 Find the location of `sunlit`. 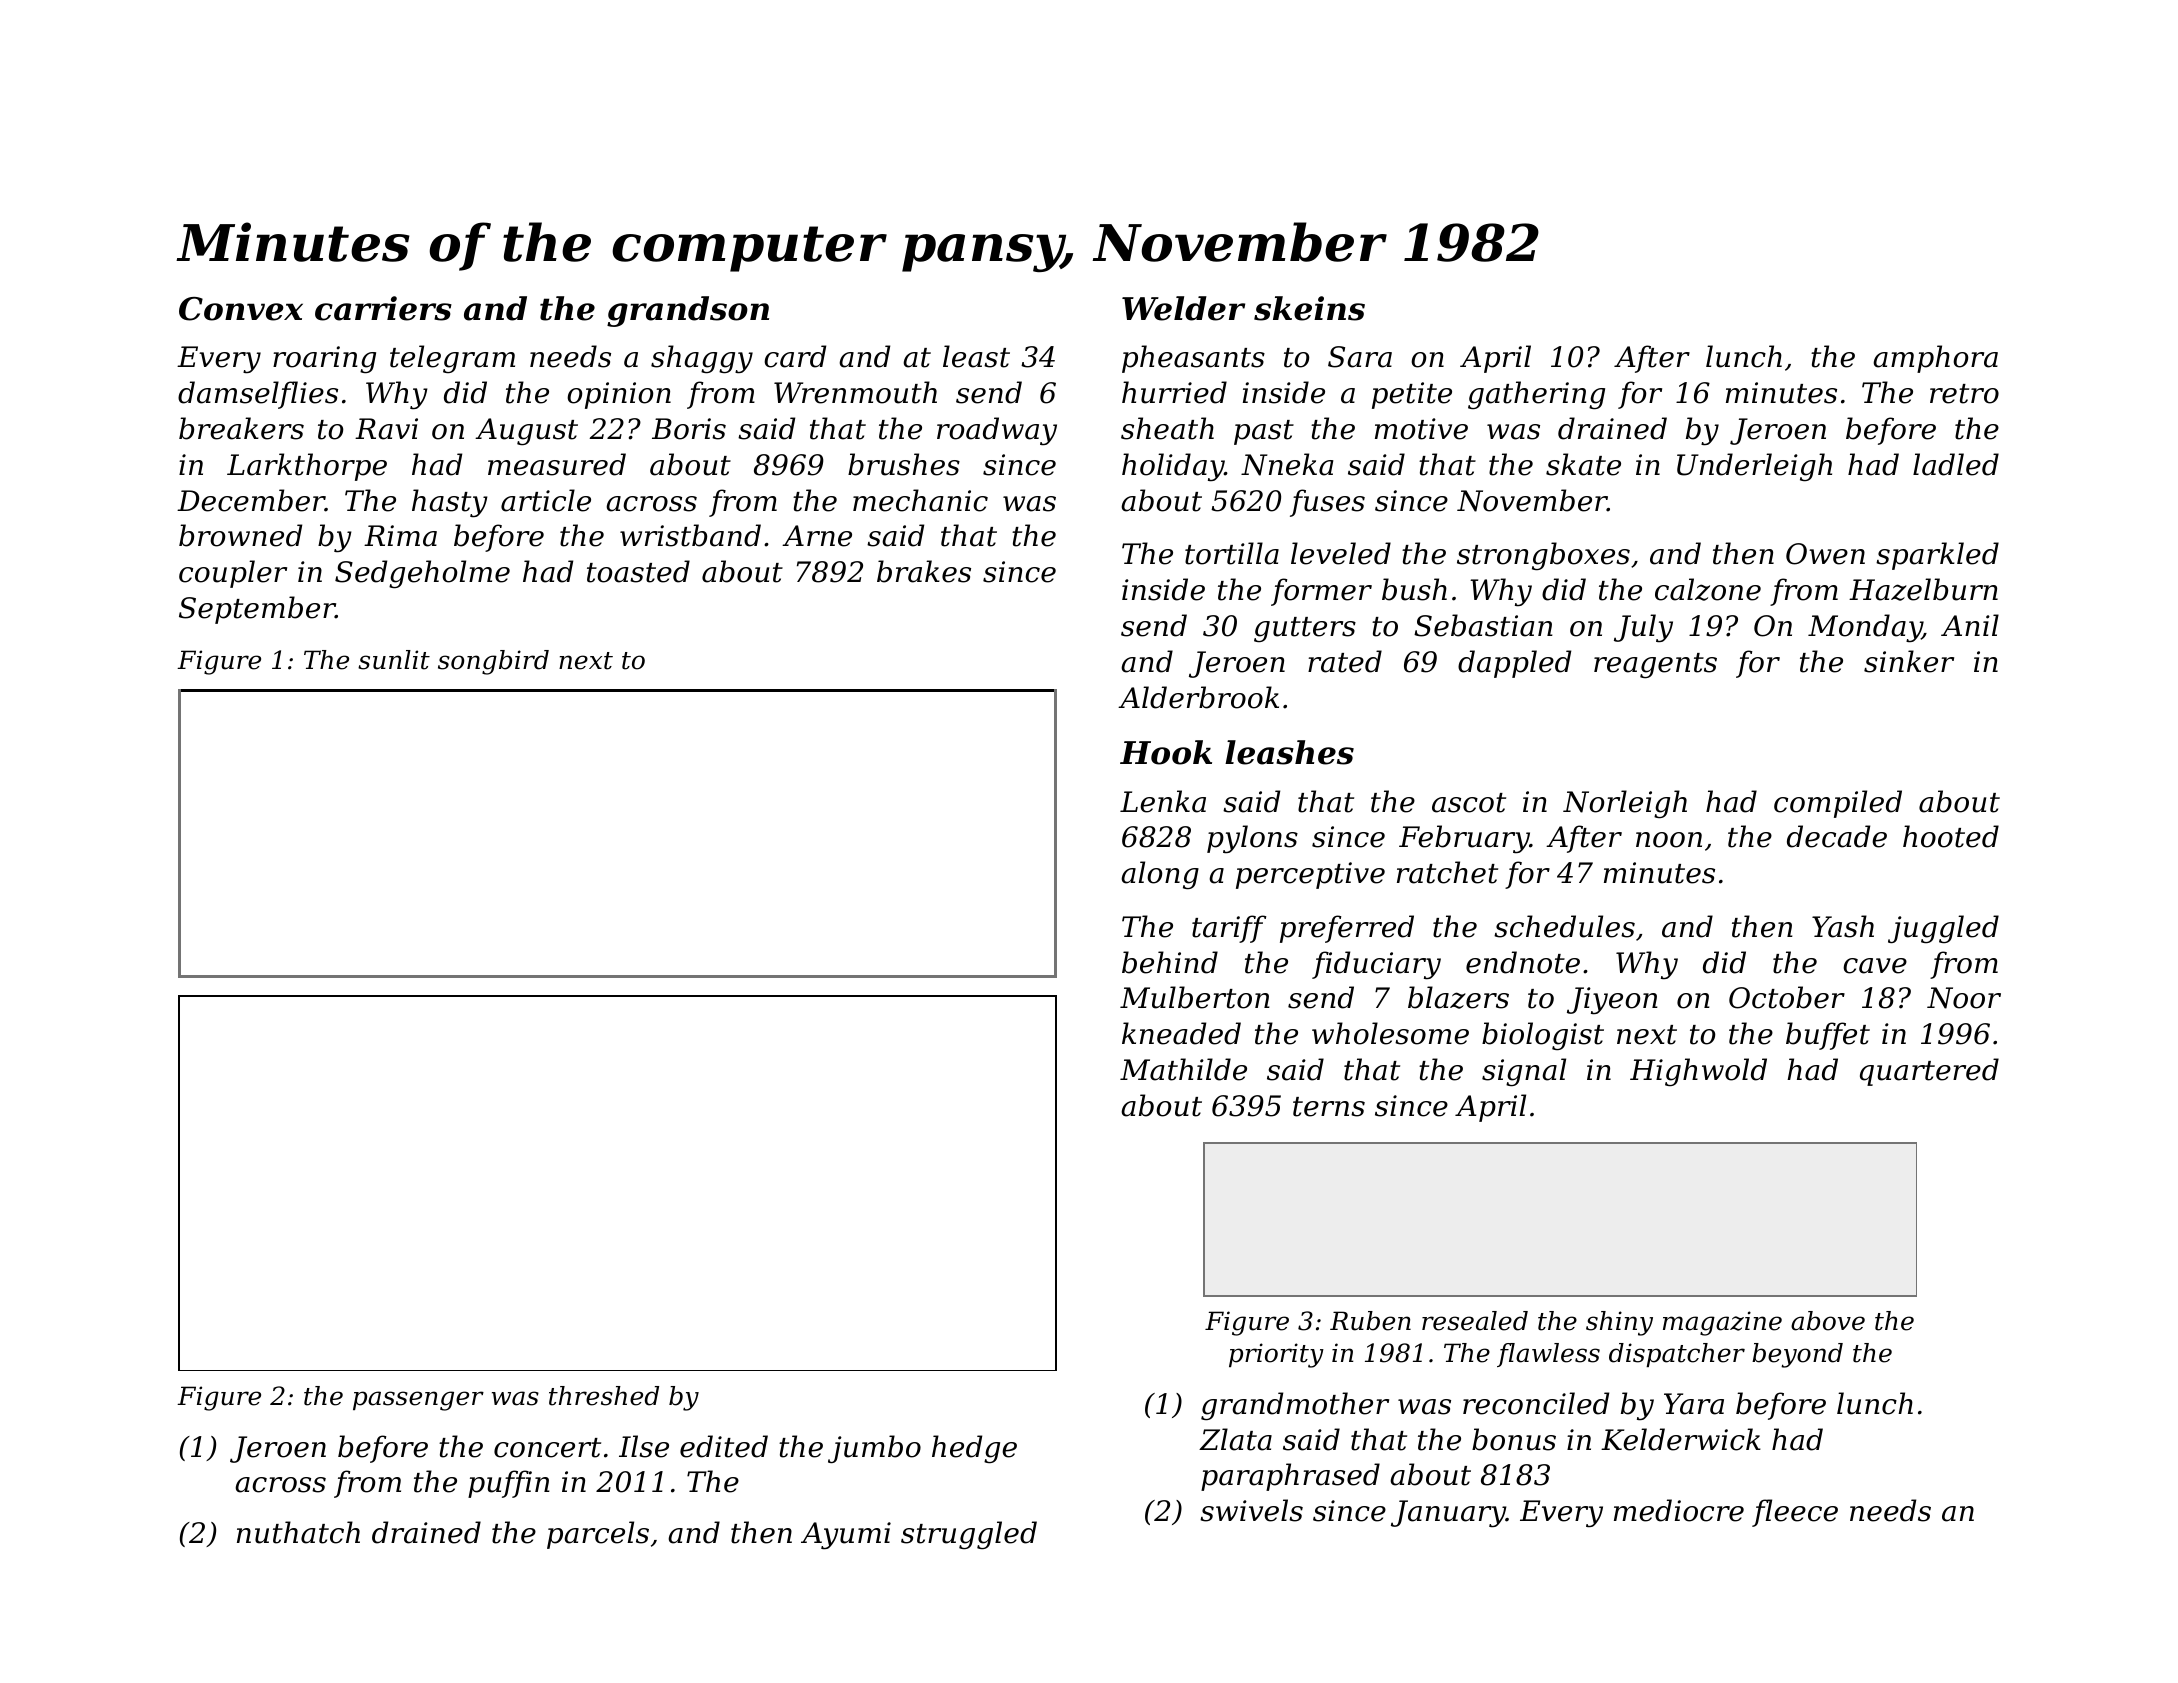

sunlit is located at coordinates (394, 660).
